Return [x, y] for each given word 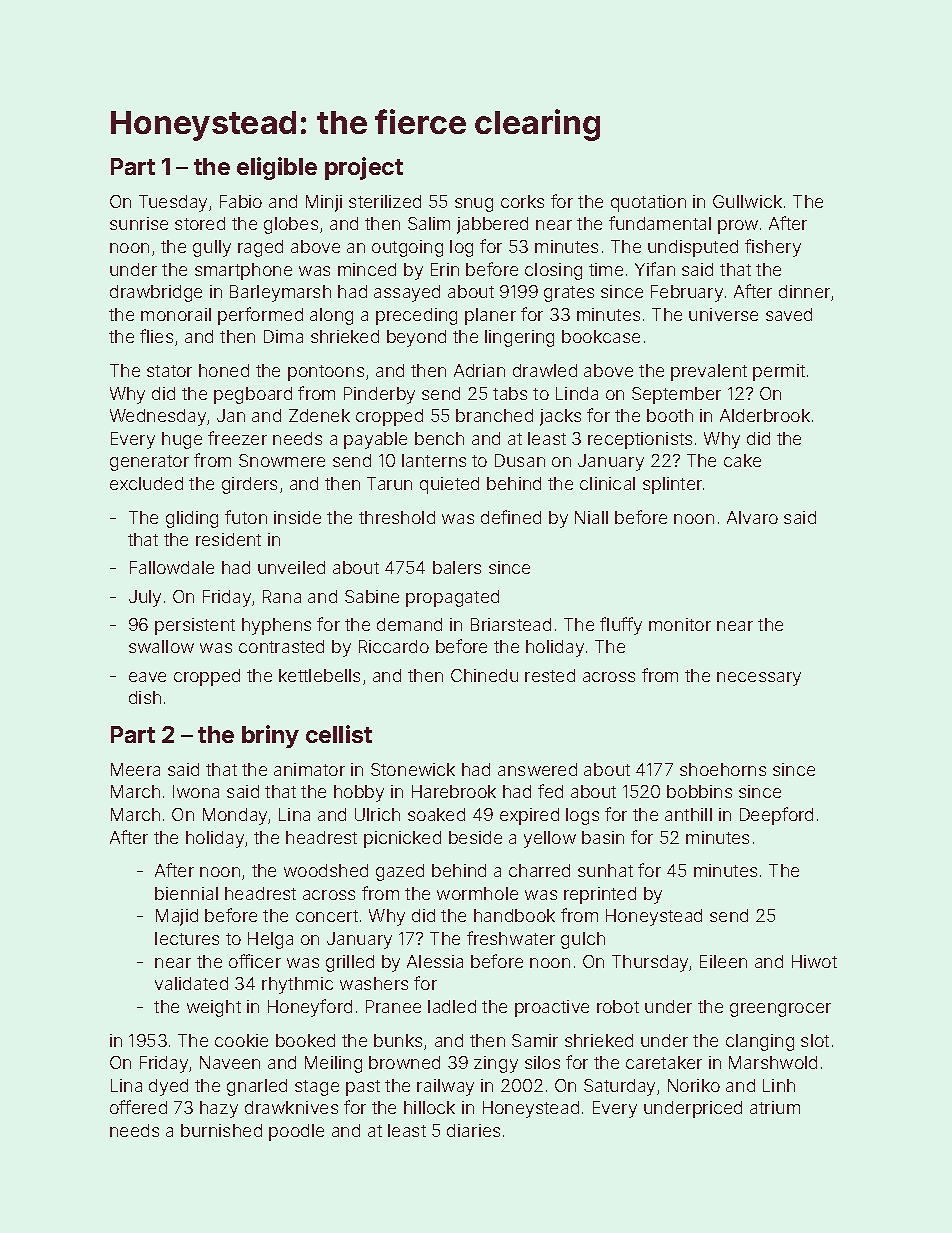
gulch [583, 940]
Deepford [776, 816]
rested [550, 675]
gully [212, 248]
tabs [510, 393]
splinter [672, 485]
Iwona [196, 791]
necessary [759, 679]
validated [191, 983]
